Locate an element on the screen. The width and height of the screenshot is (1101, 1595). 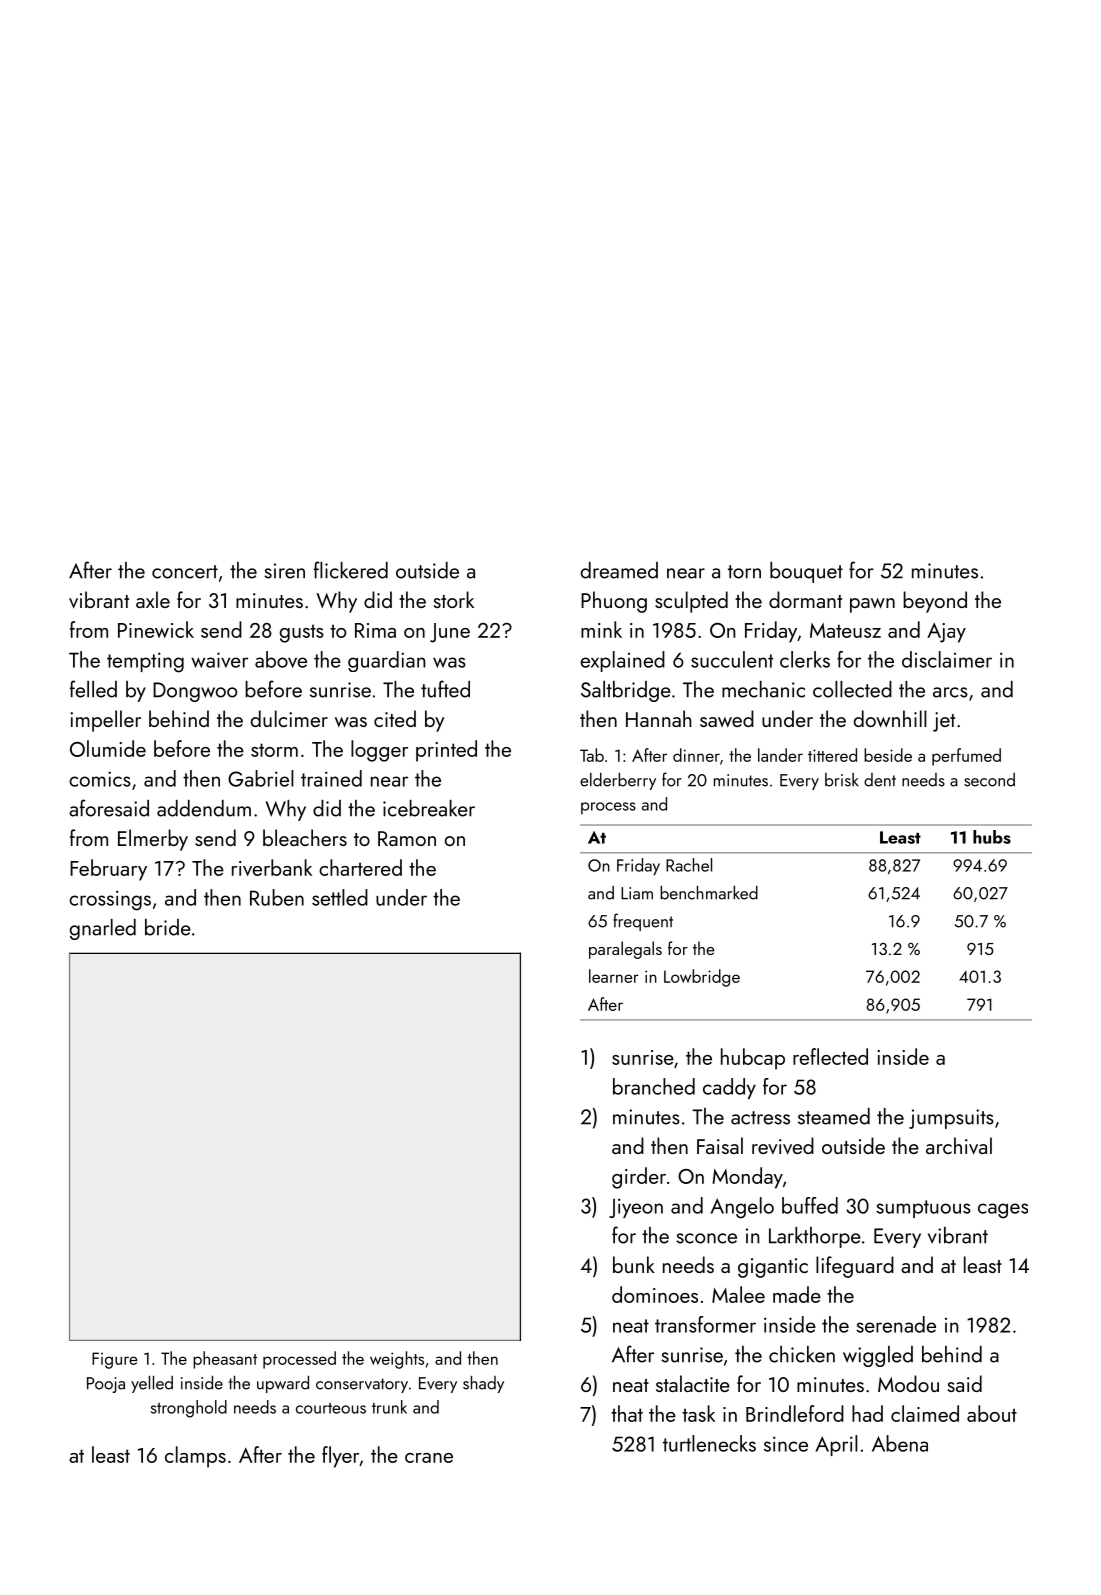
bride is located at coordinates (168, 927).
